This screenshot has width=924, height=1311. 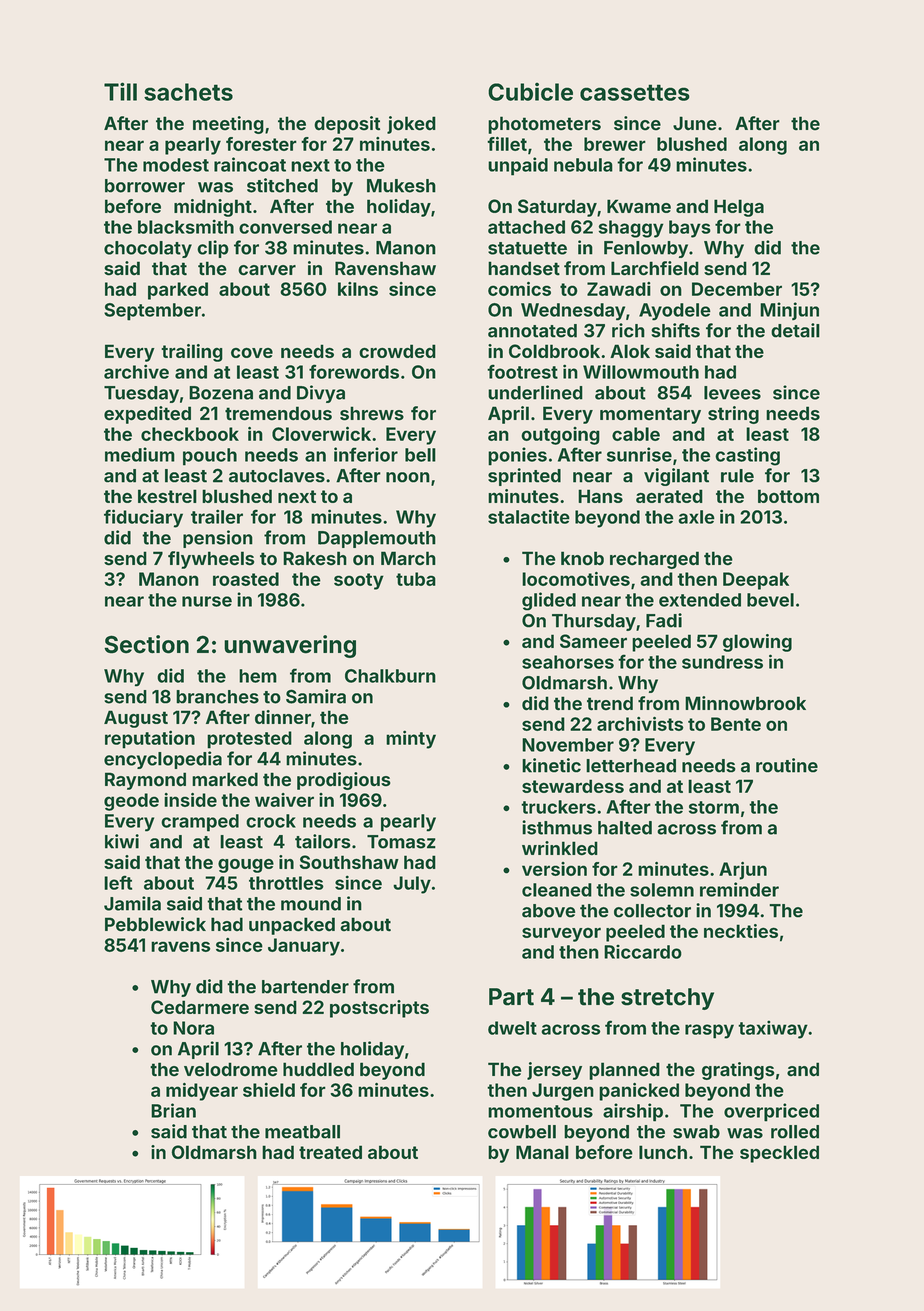 I want to click on letterhead, so click(x=631, y=766).
